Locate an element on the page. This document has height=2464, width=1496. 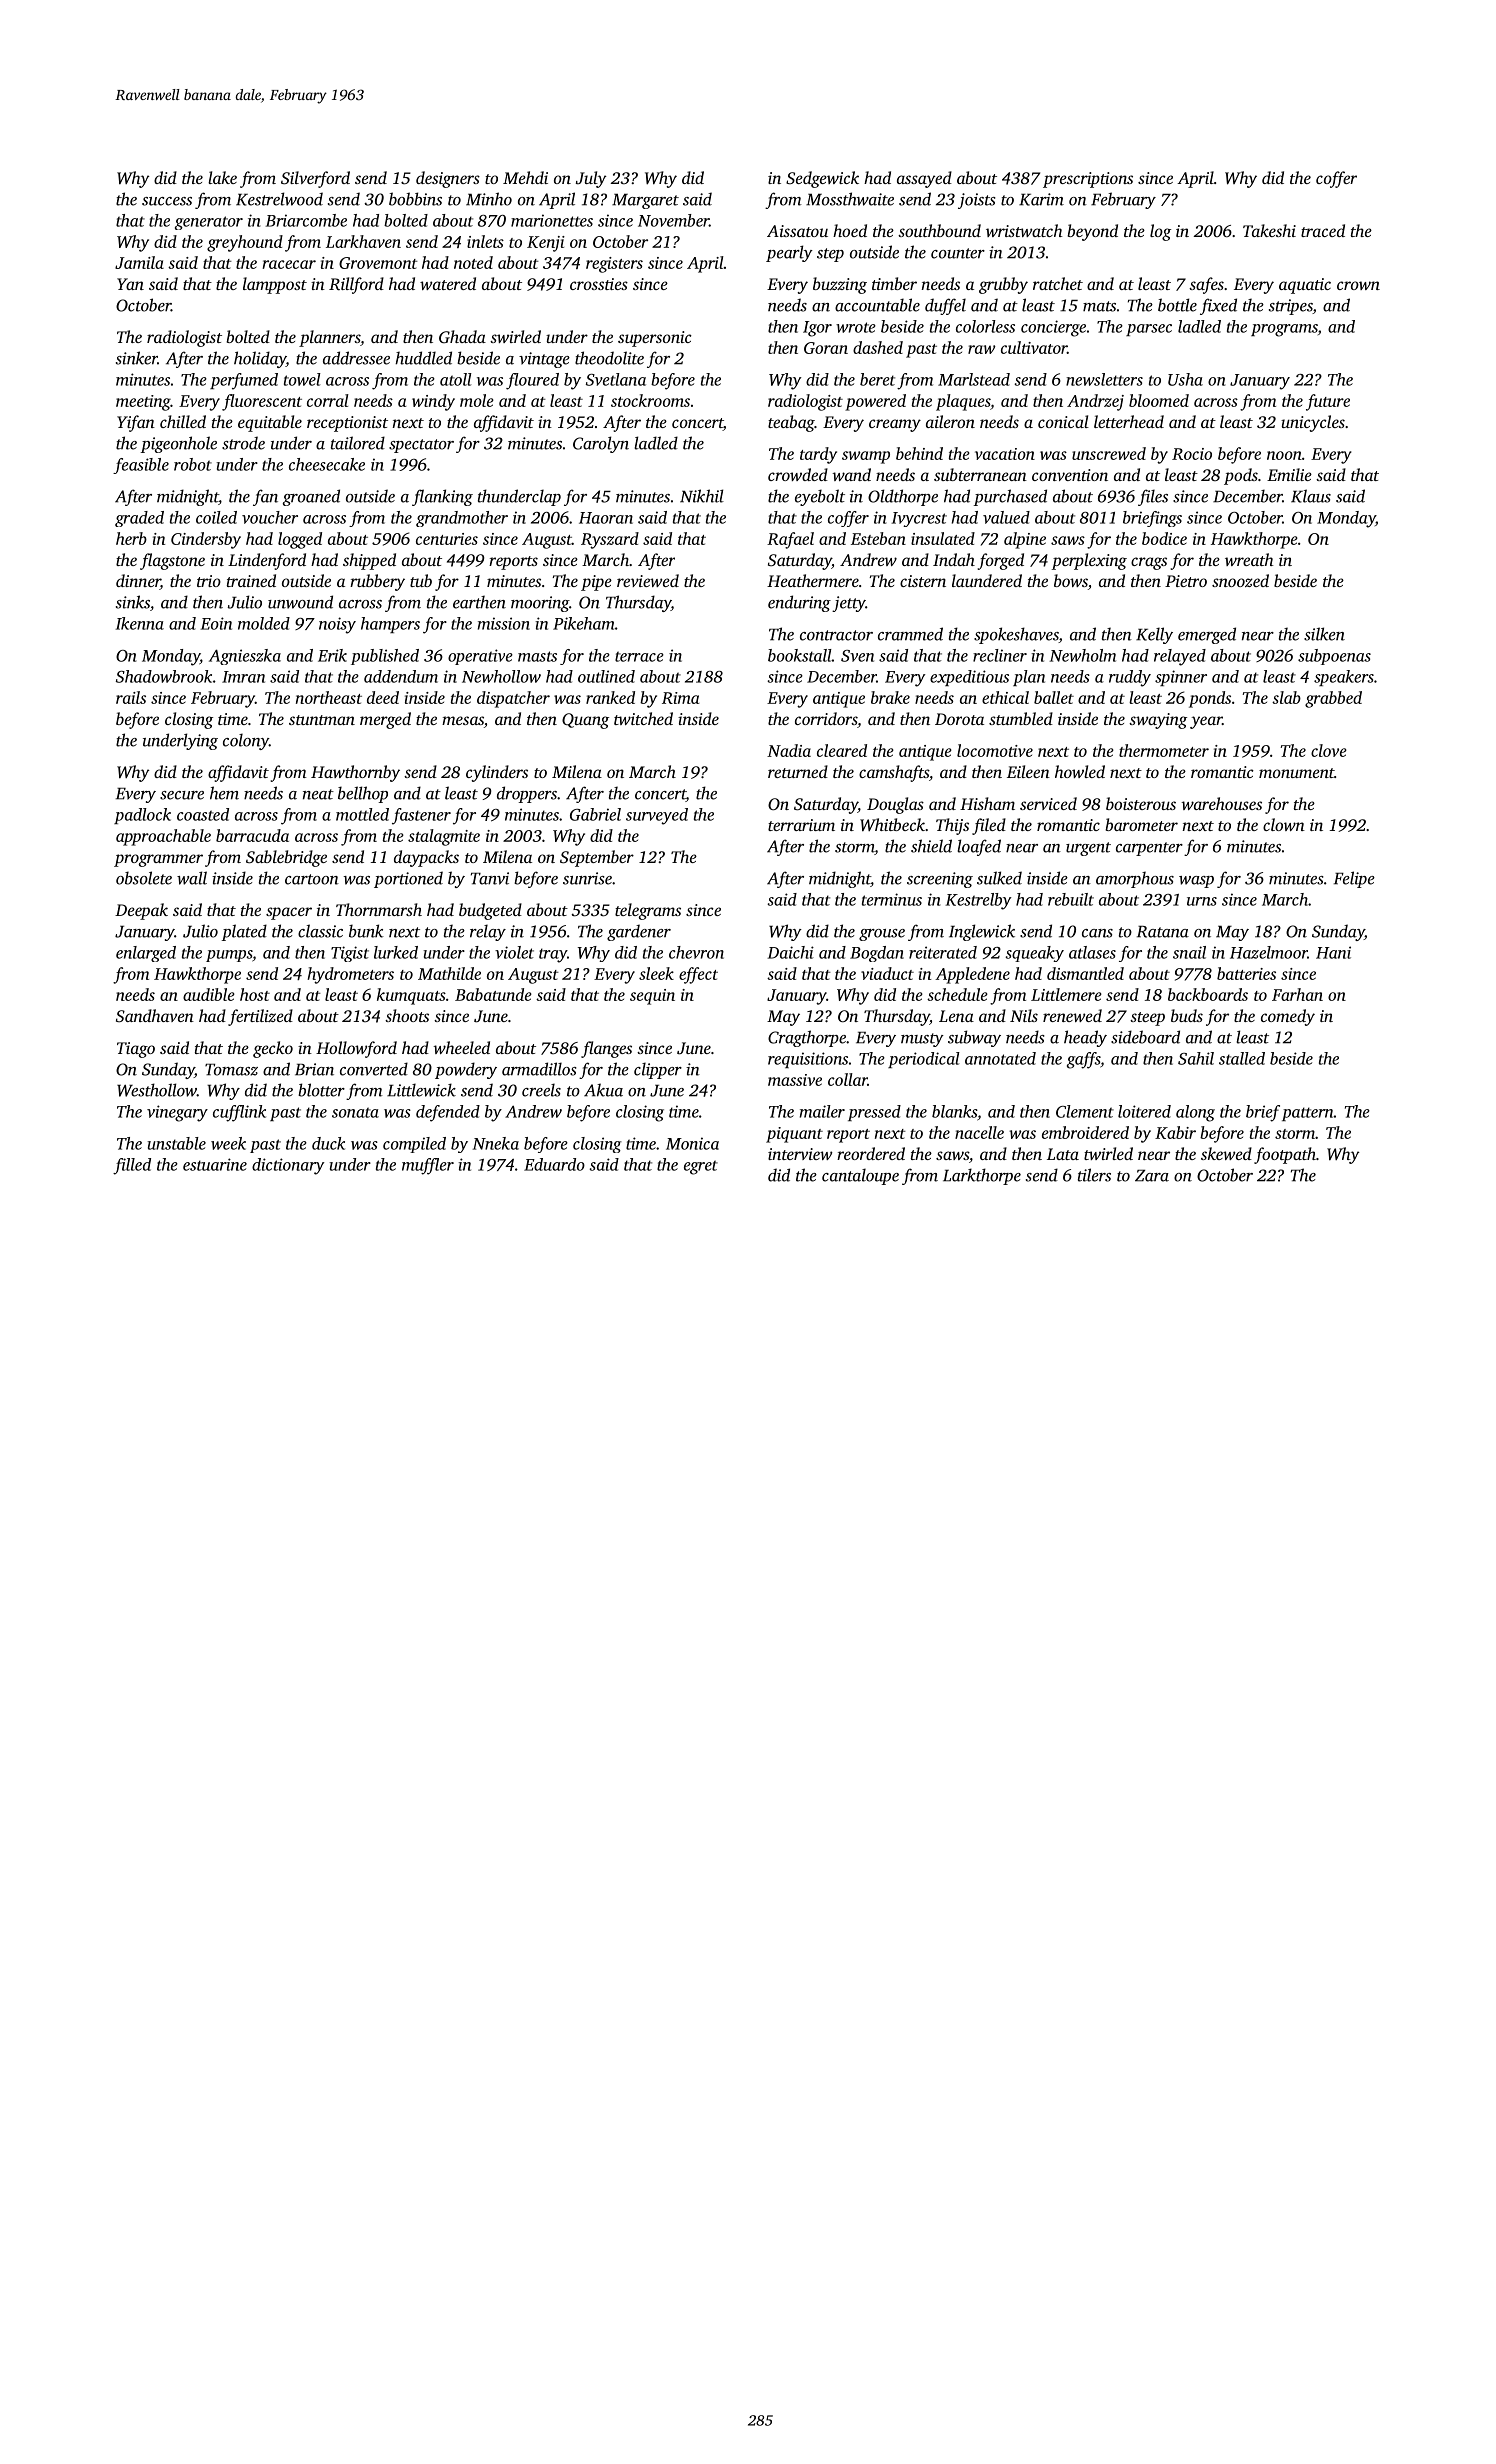
secure is located at coordinates (182, 795).
